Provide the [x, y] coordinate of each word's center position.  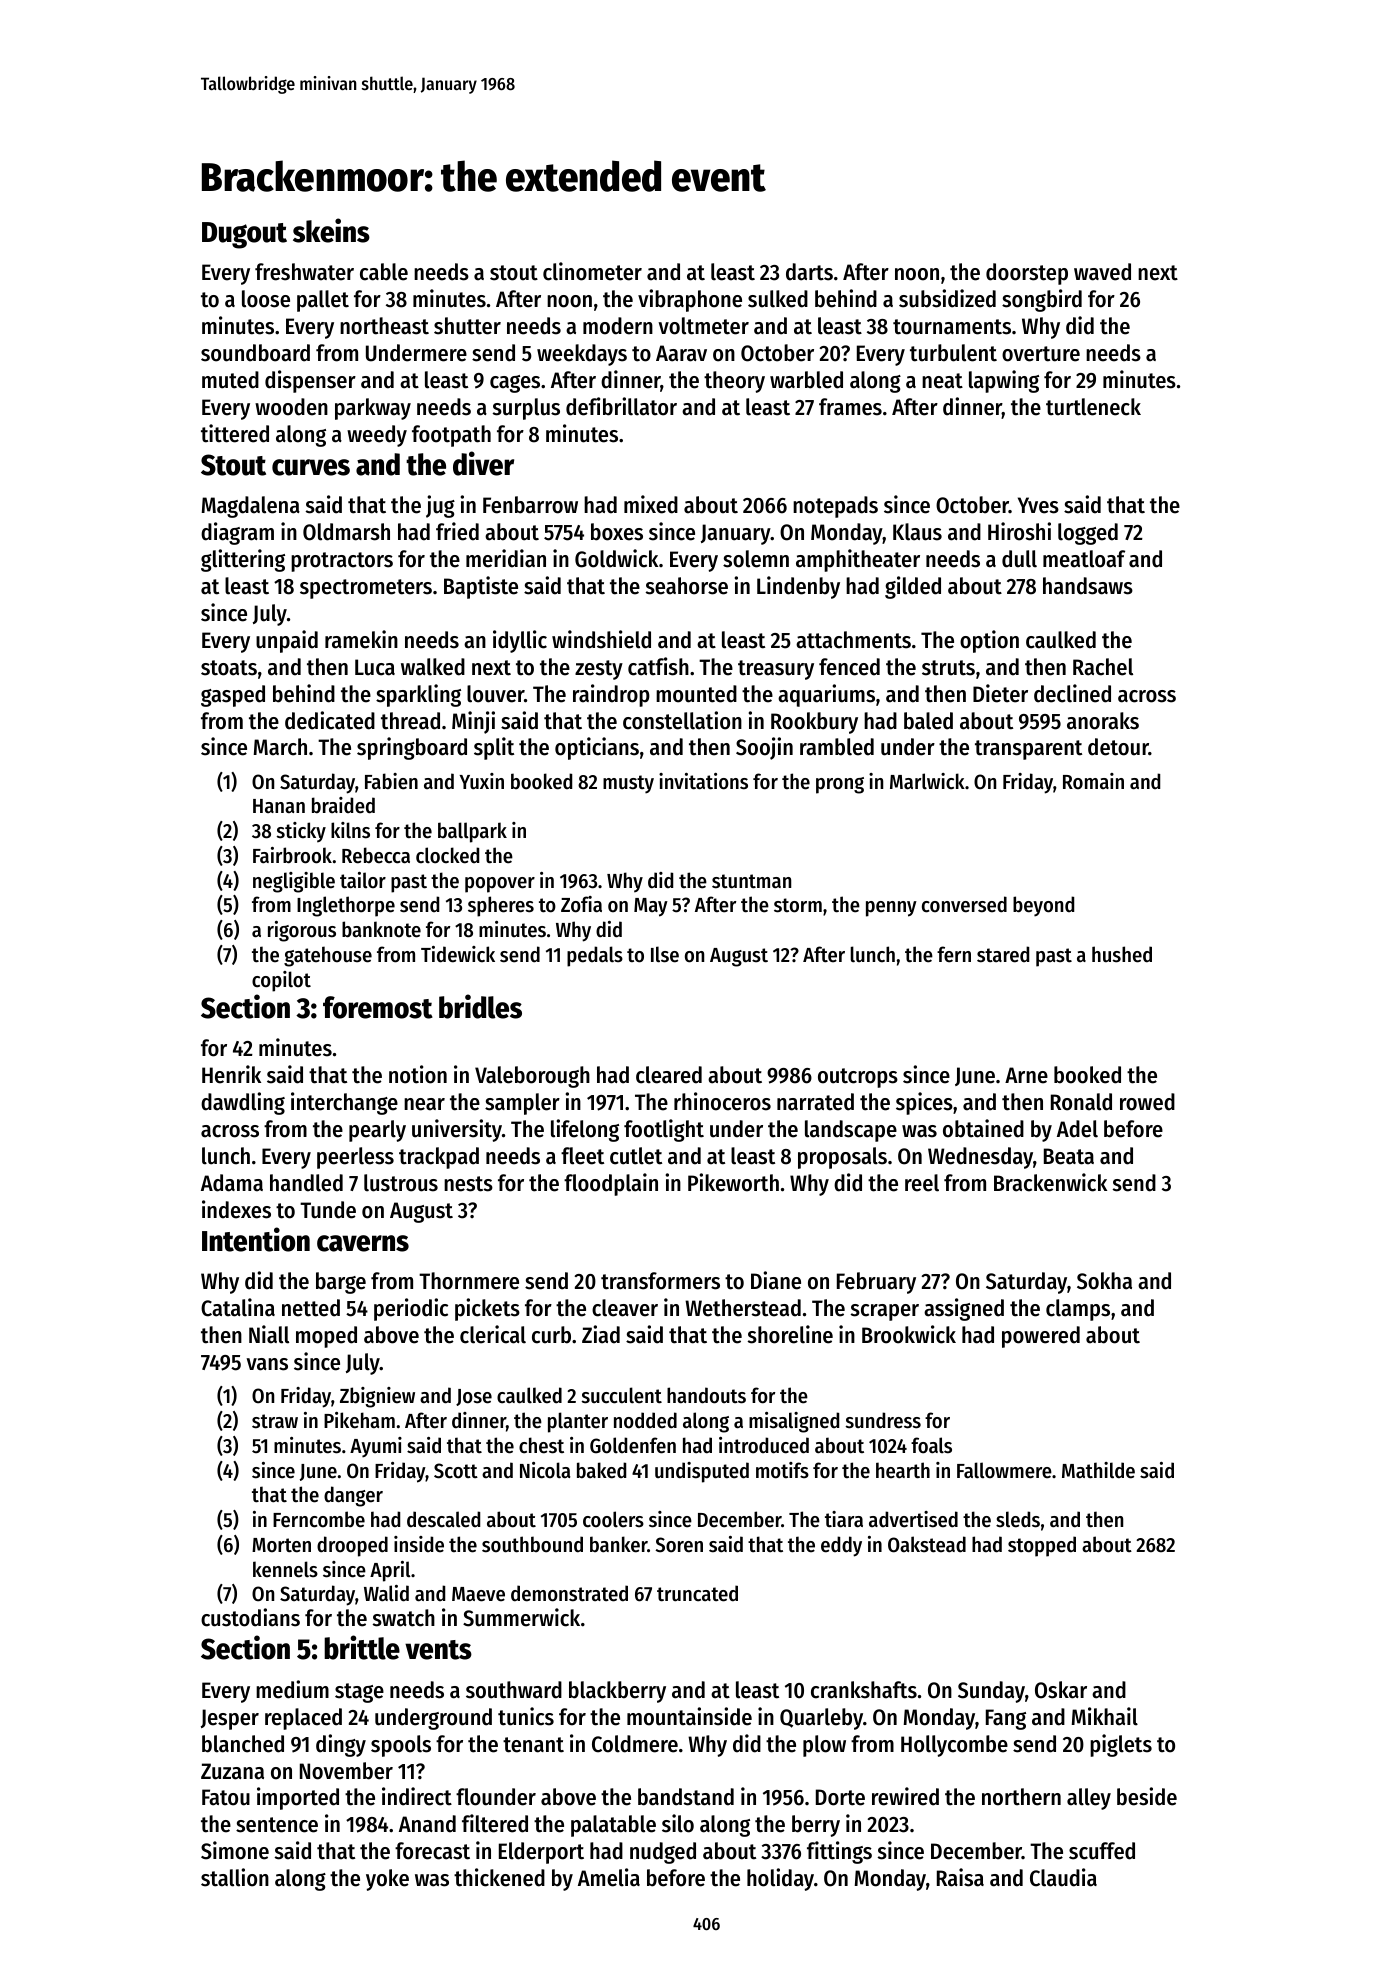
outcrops [858, 1078]
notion [418, 1074]
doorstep [1027, 274]
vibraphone [690, 300]
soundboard [255, 353]
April [390, 1571]
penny [891, 909]
